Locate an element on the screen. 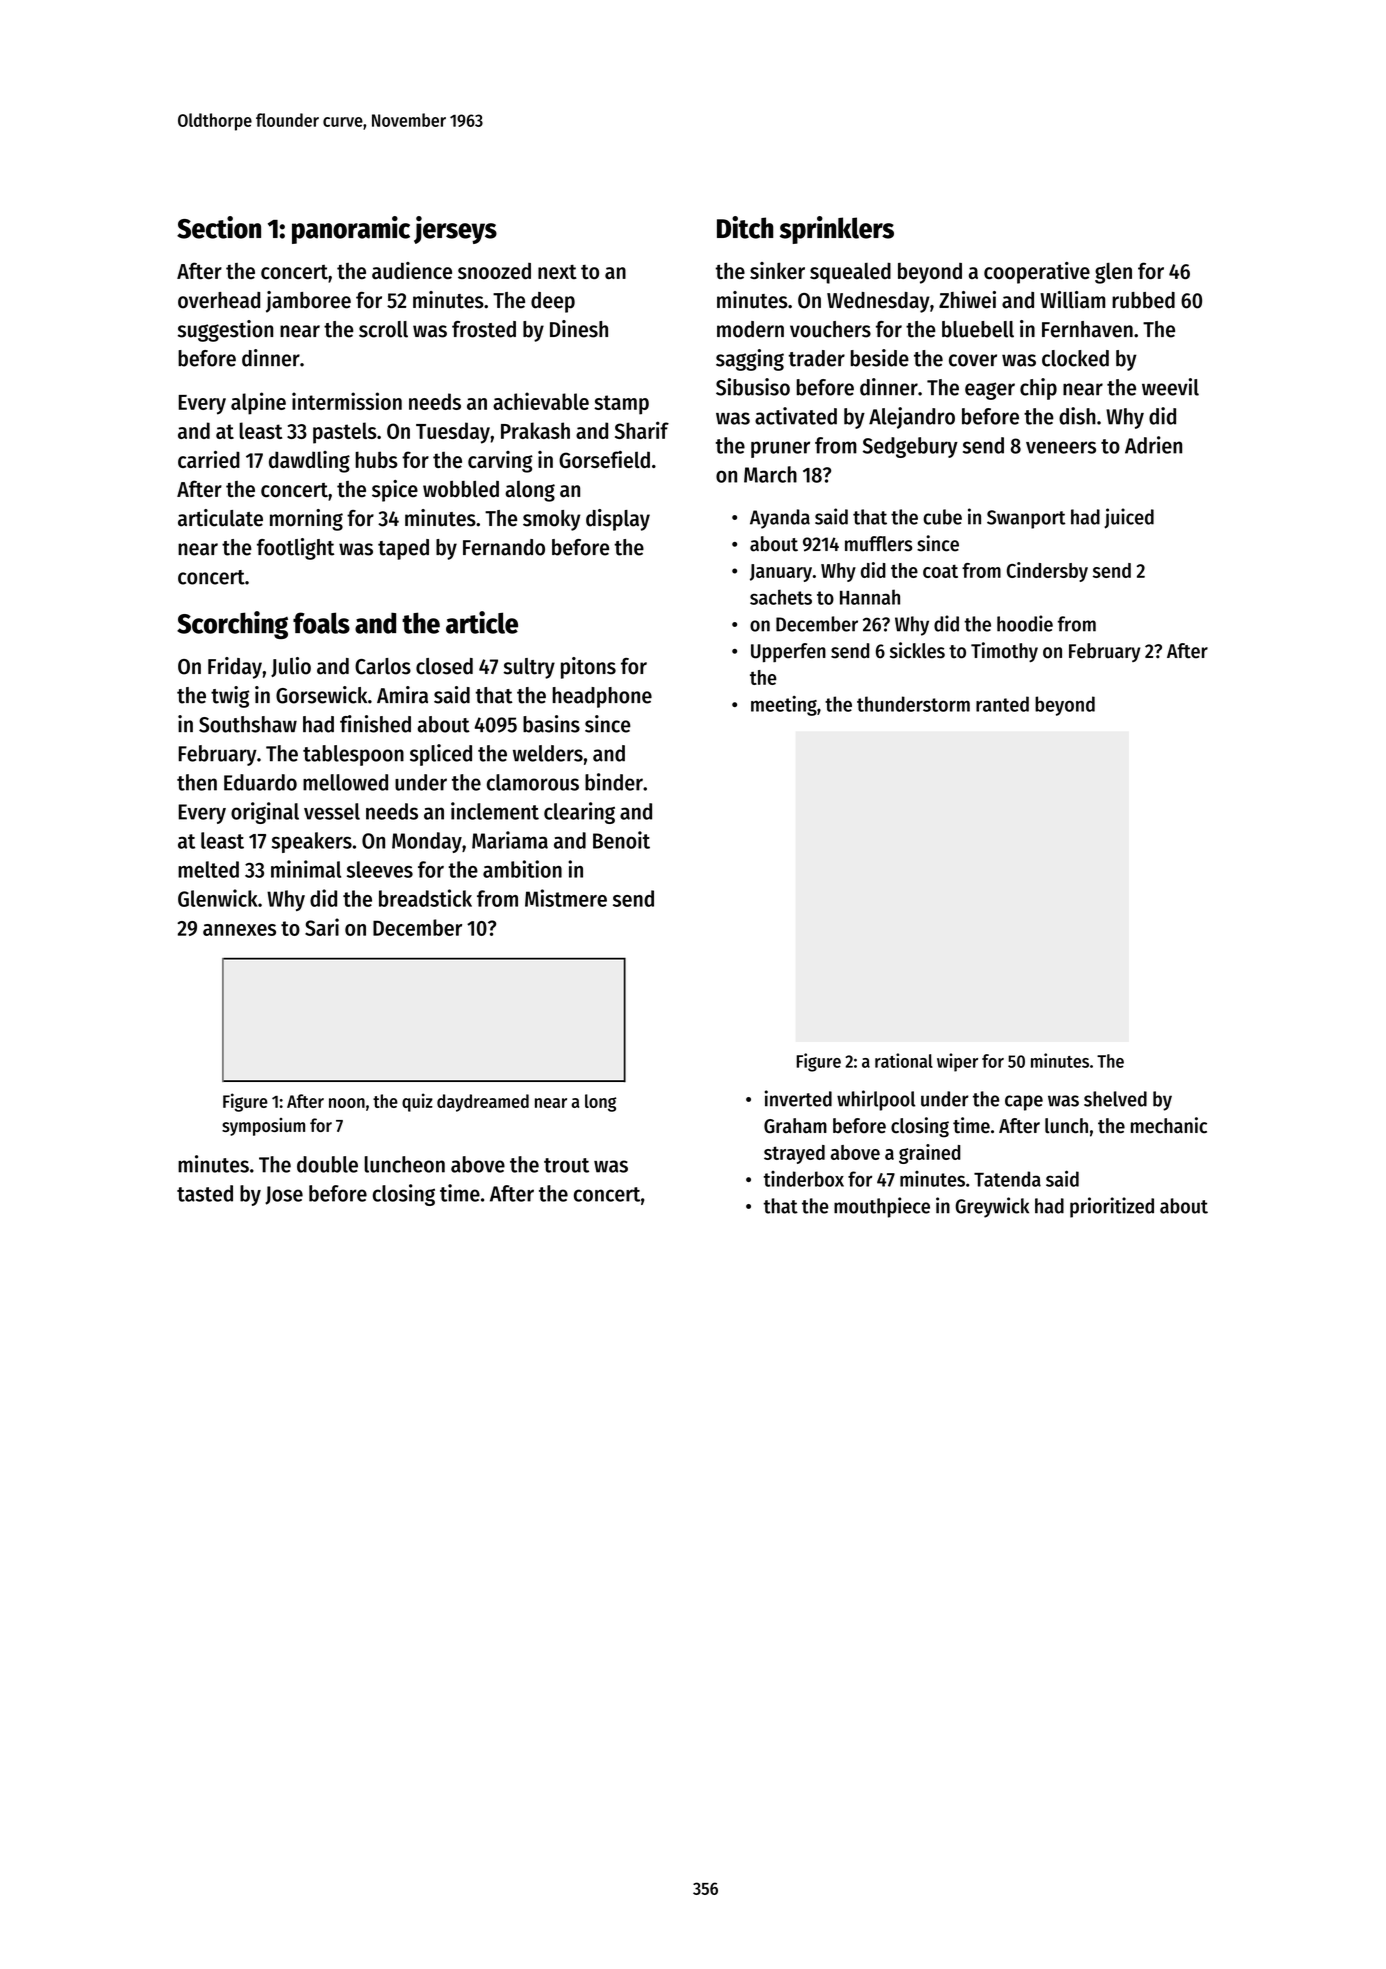 The image size is (1386, 1969). Zhiwei is located at coordinates (967, 300).
